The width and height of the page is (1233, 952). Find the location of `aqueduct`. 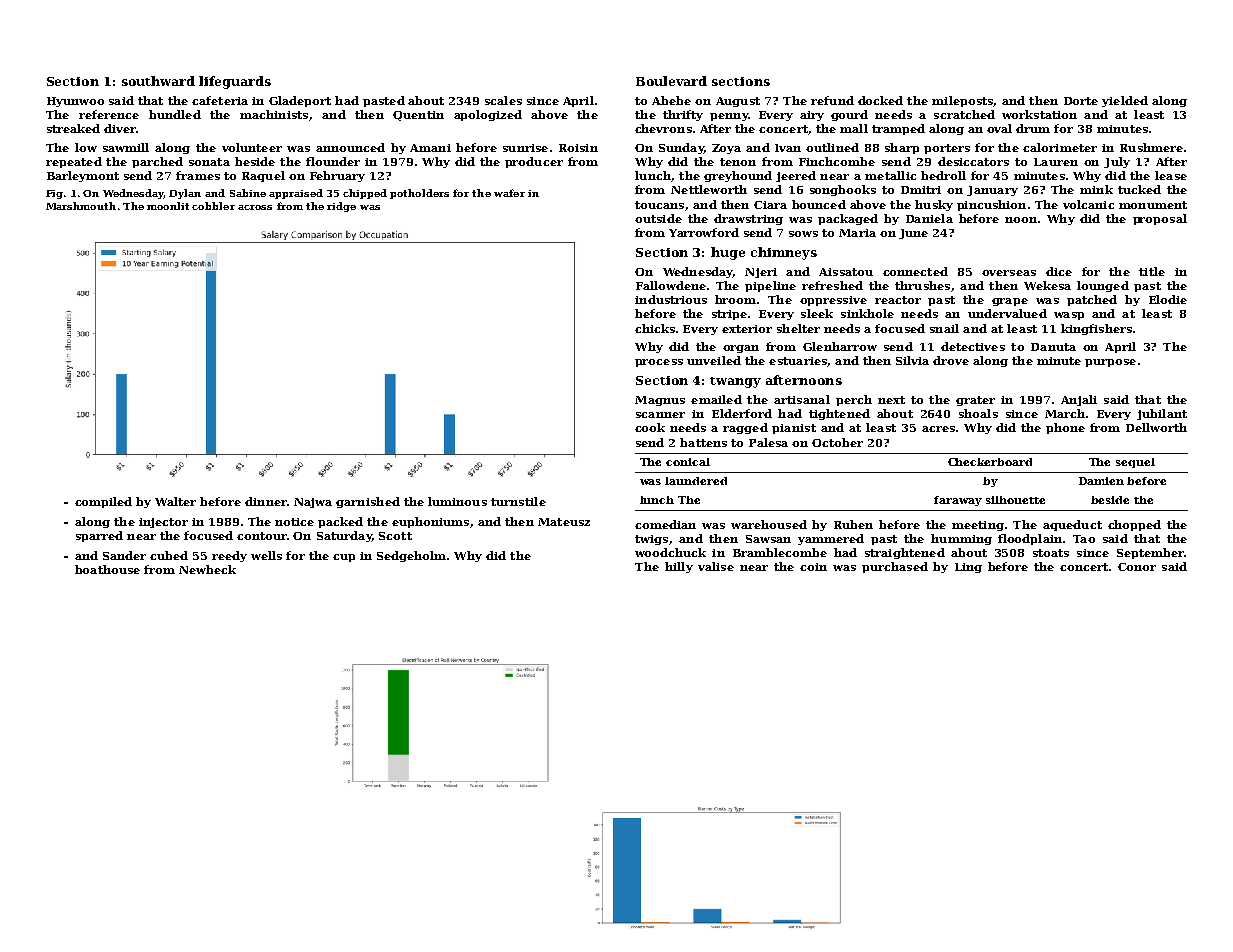

aqueduct is located at coordinates (1072, 525).
